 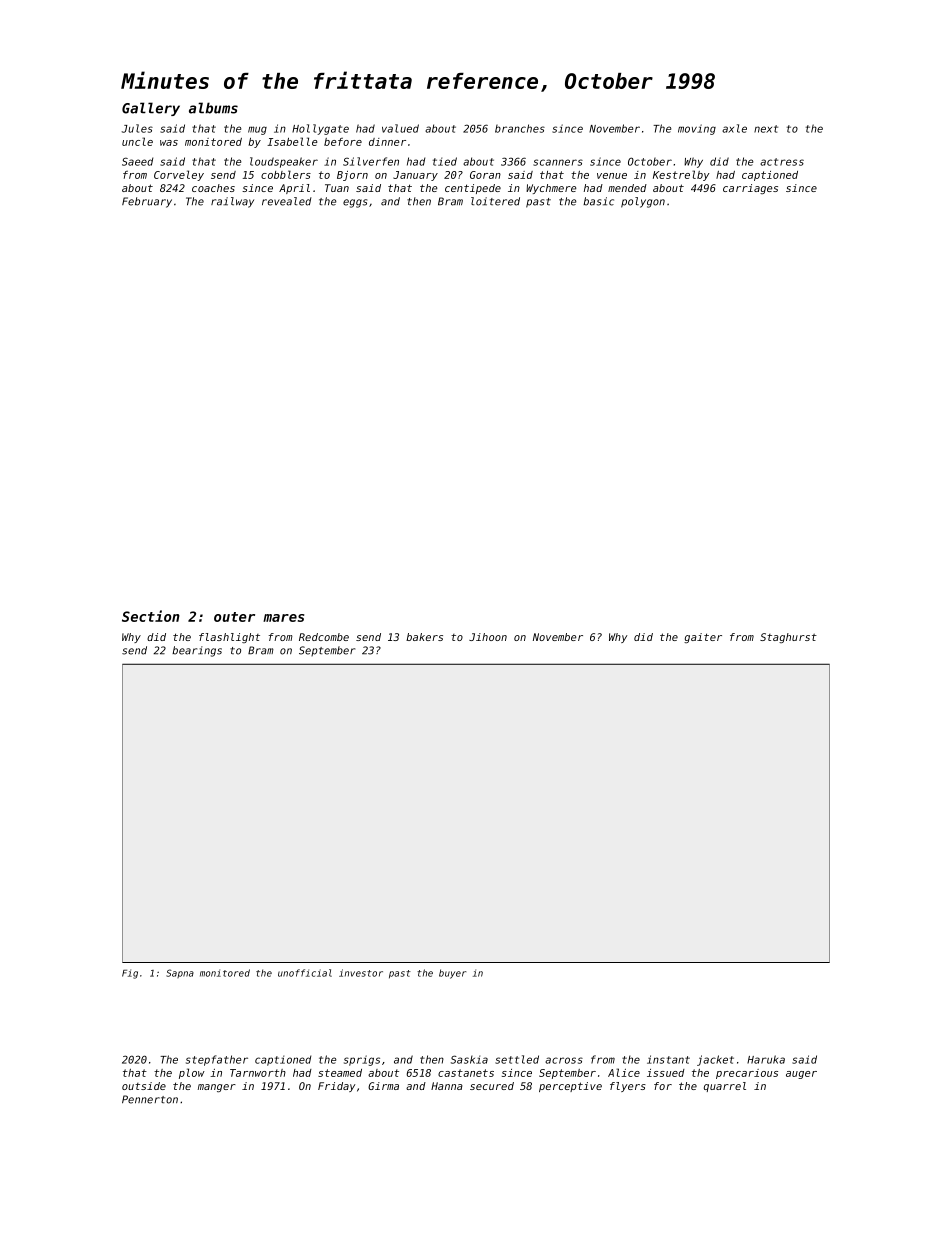 What do you see at coordinates (232, 202) in the image?
I see `railway` at bounding box center [232, 202].
